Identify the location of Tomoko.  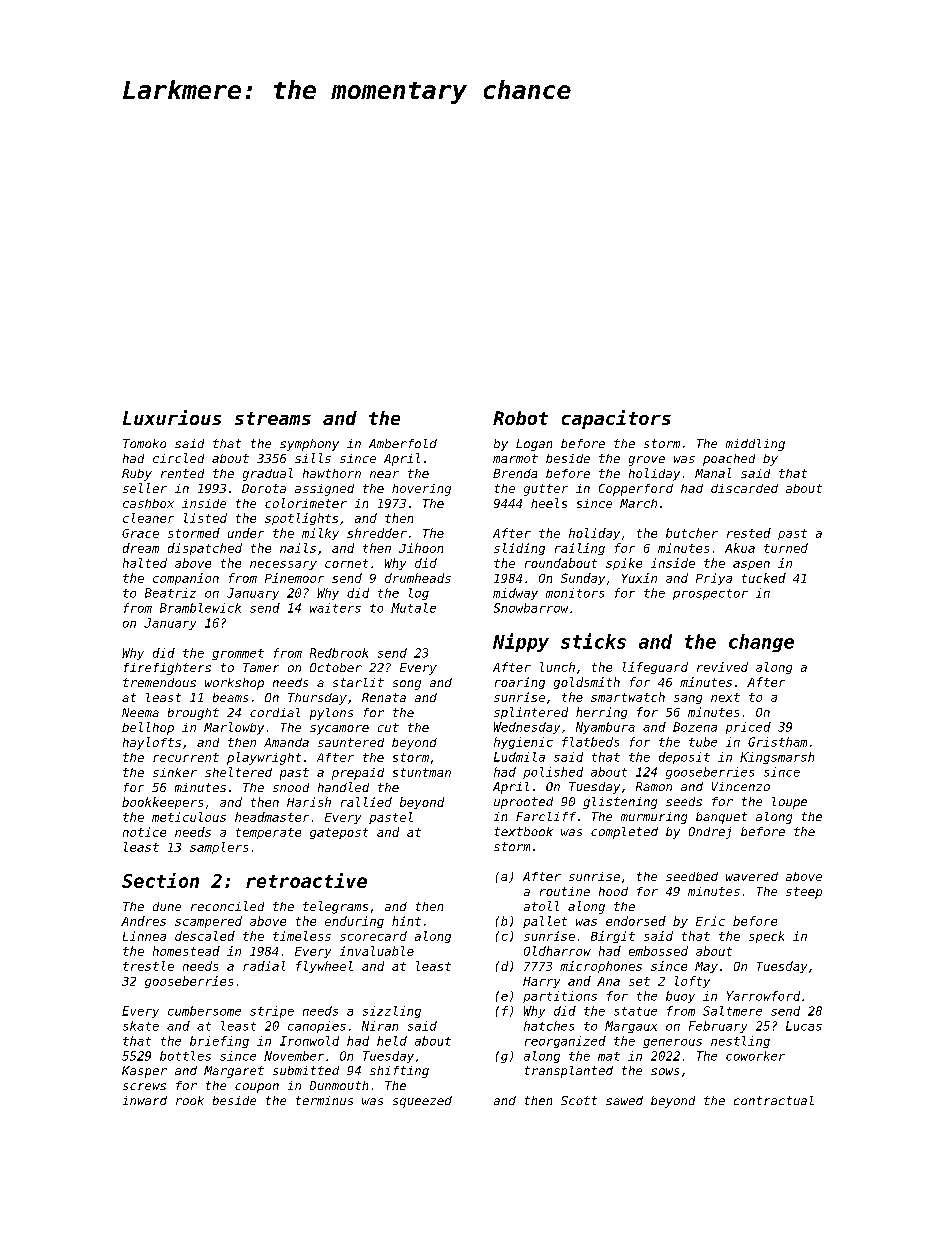
(144, 443).
